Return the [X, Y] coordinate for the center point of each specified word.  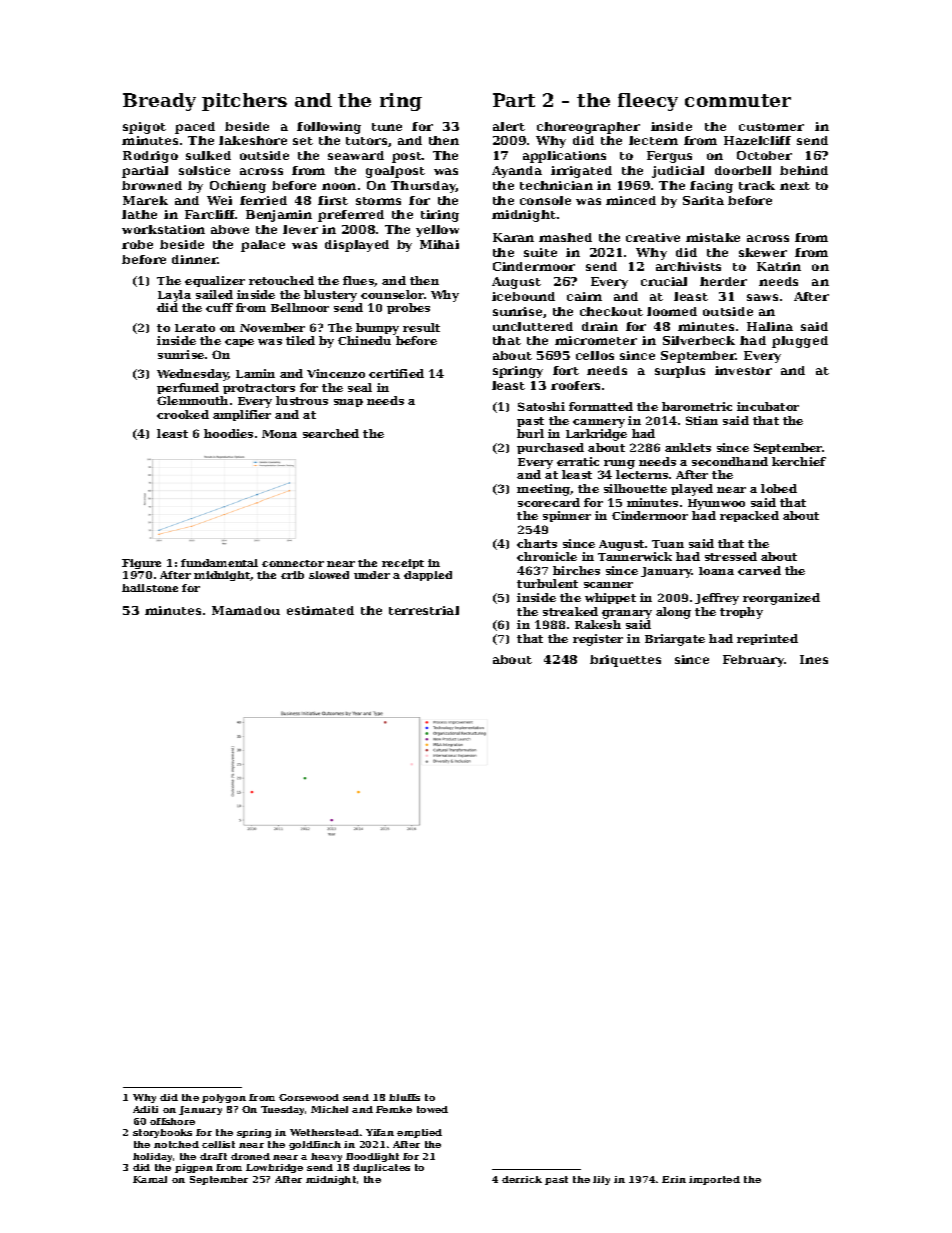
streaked [570, 611]
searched [331, 433]
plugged [800, 342]
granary [627, 614]
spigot [144, 128]
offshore [172, 1121]
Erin [674, 1179]
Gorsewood [309, 1097]
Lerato [195, 328]
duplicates [381, 1168]
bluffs [404, 1097]
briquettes [625, 661]
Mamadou [246, 610]
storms [378, 201]
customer [771, 127]
